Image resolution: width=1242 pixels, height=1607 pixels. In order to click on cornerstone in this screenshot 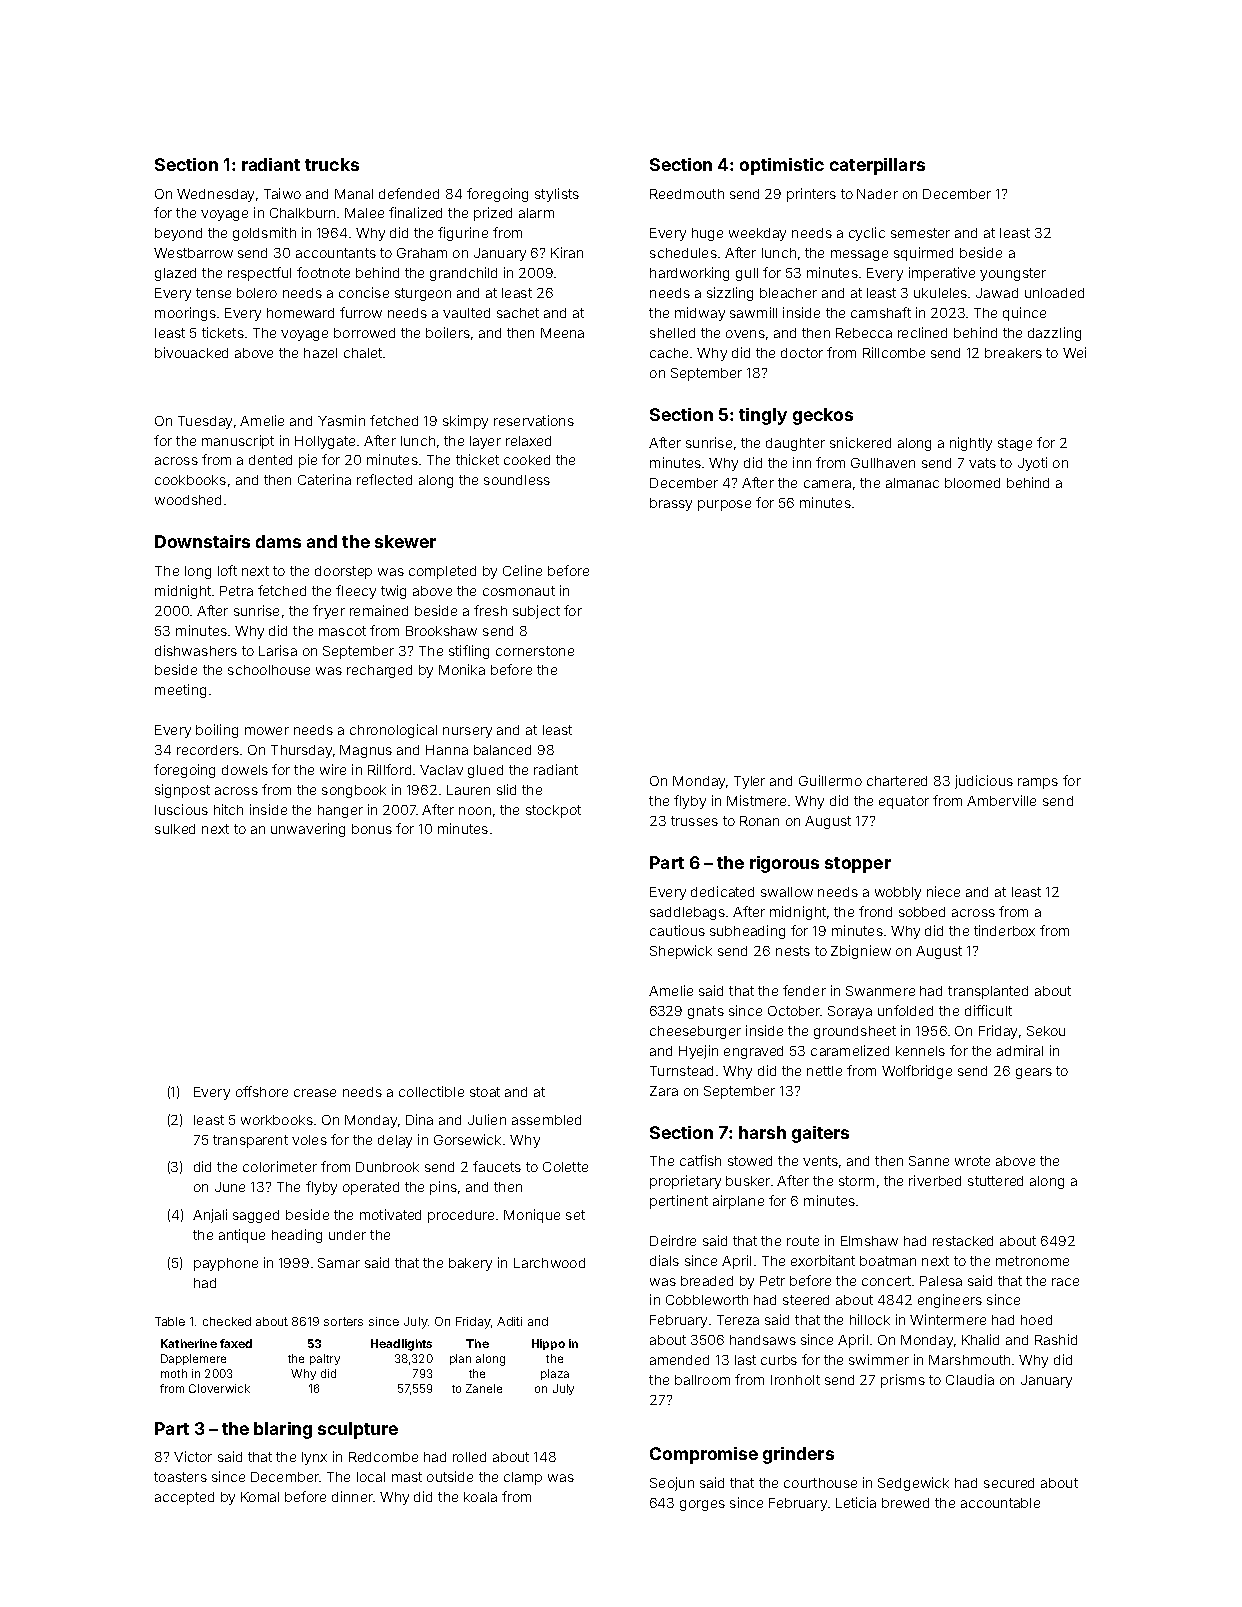, I will do `click(535, 651)`.
